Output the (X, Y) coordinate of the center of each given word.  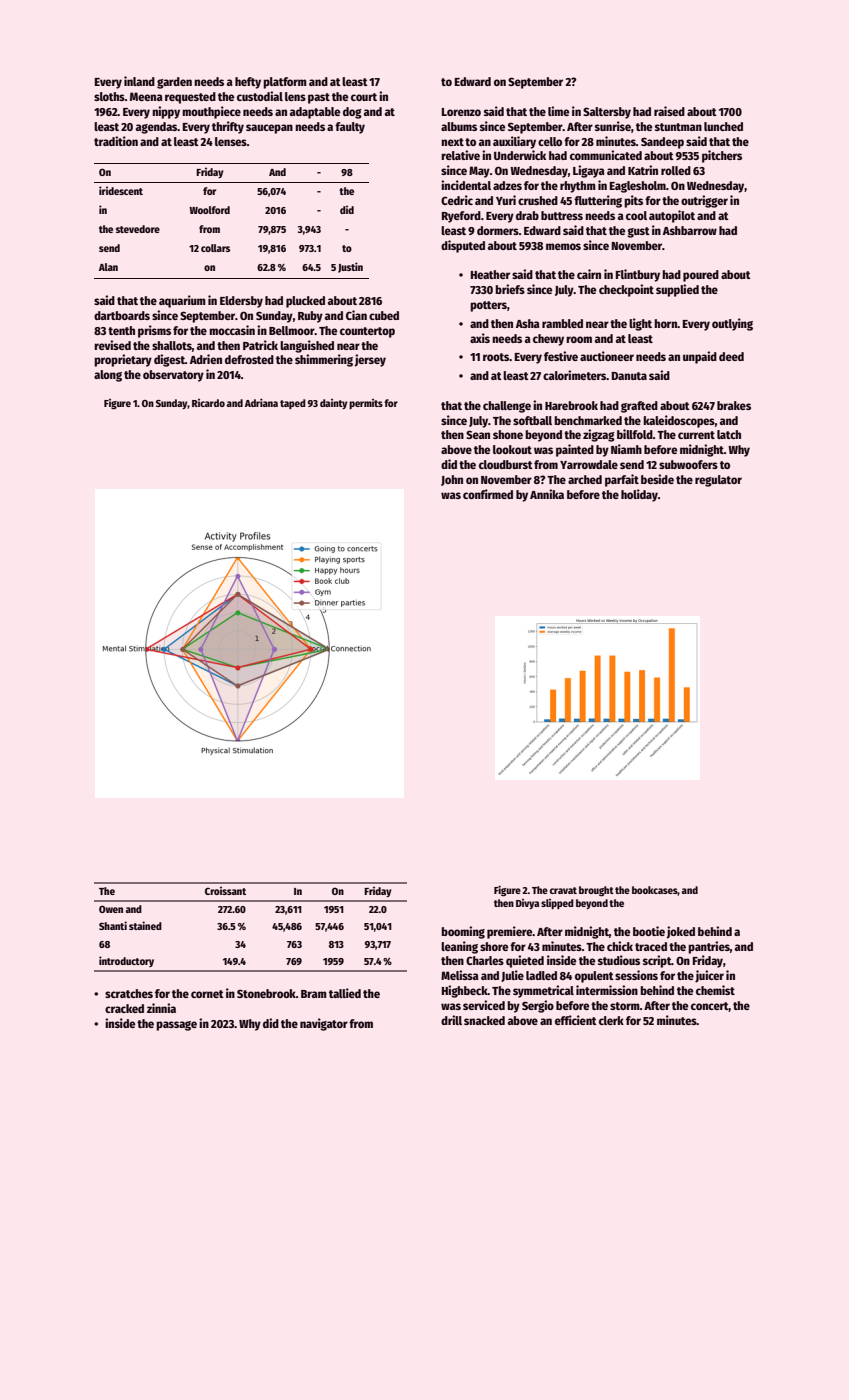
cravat (563, 890)
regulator (718, 481)
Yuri (506, 200)
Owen (111, 909)
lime (558, 111)
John (452, 480)
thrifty (228, 127)
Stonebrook (266, 993)
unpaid (700, 357)
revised (112, 345)
